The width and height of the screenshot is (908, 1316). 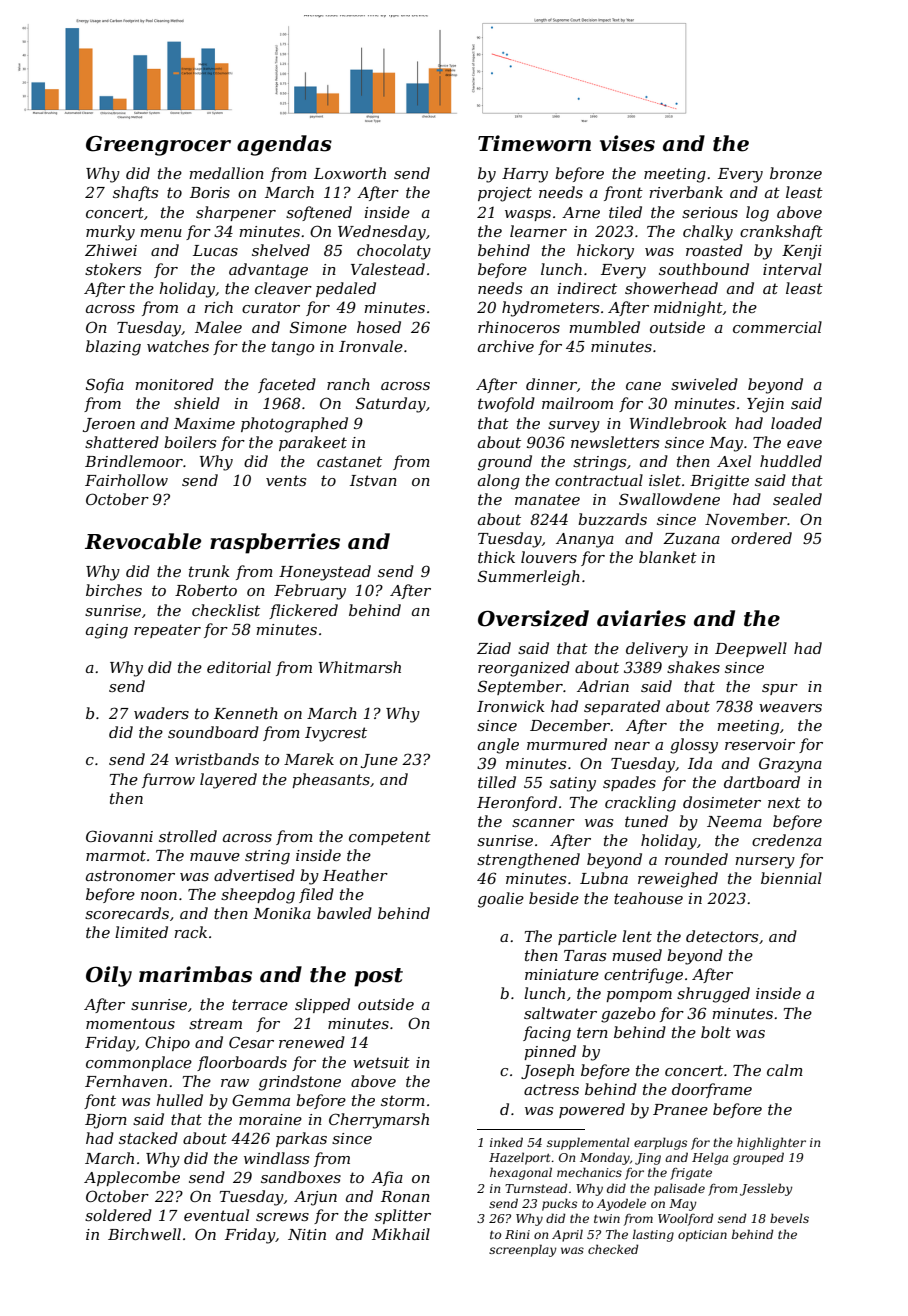 What do you see at coordinates (629, 783) in the screenshot?
I see `spades` at bounding box center [629, 783].
